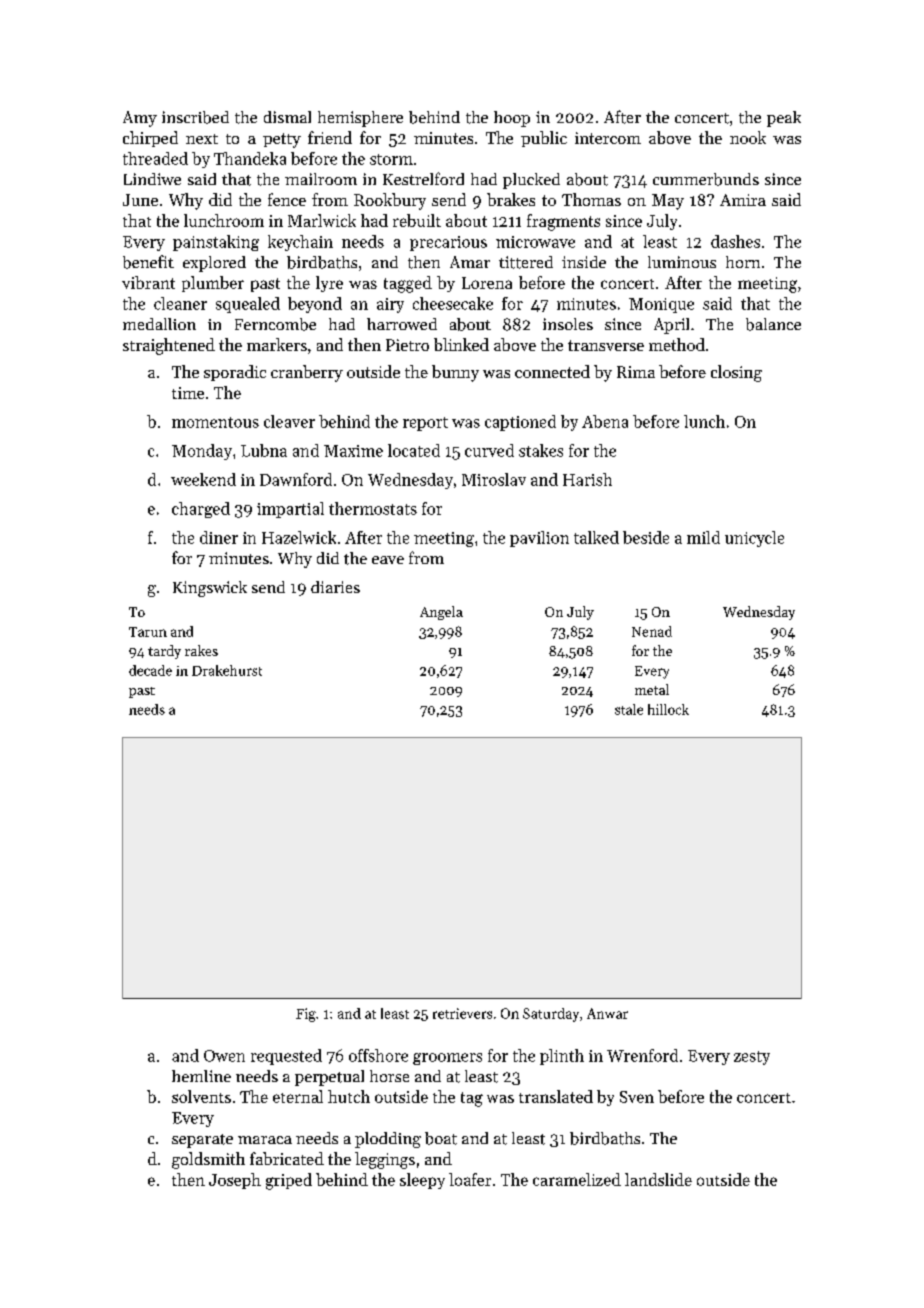 The image size is (924, 1308). What do you see at coordinates (752, 1058) in the screenshot?
I see `zesty` at bounding box center [752, 1058].
